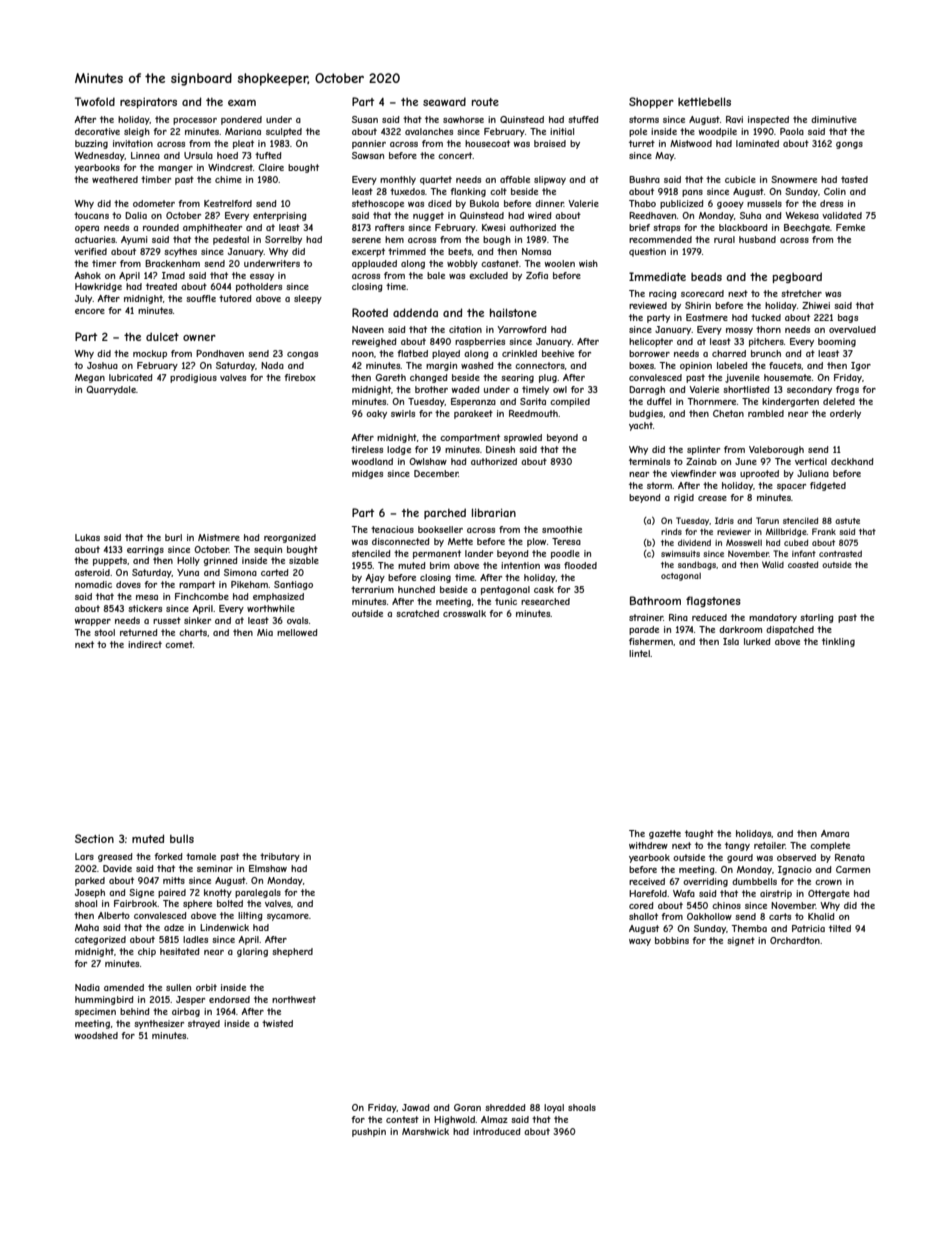 The height and width of the screenshot is (1233, 952). Describe the element at coordinates (369, 1132) in the screenshot. I see `pushpin` at that location.
